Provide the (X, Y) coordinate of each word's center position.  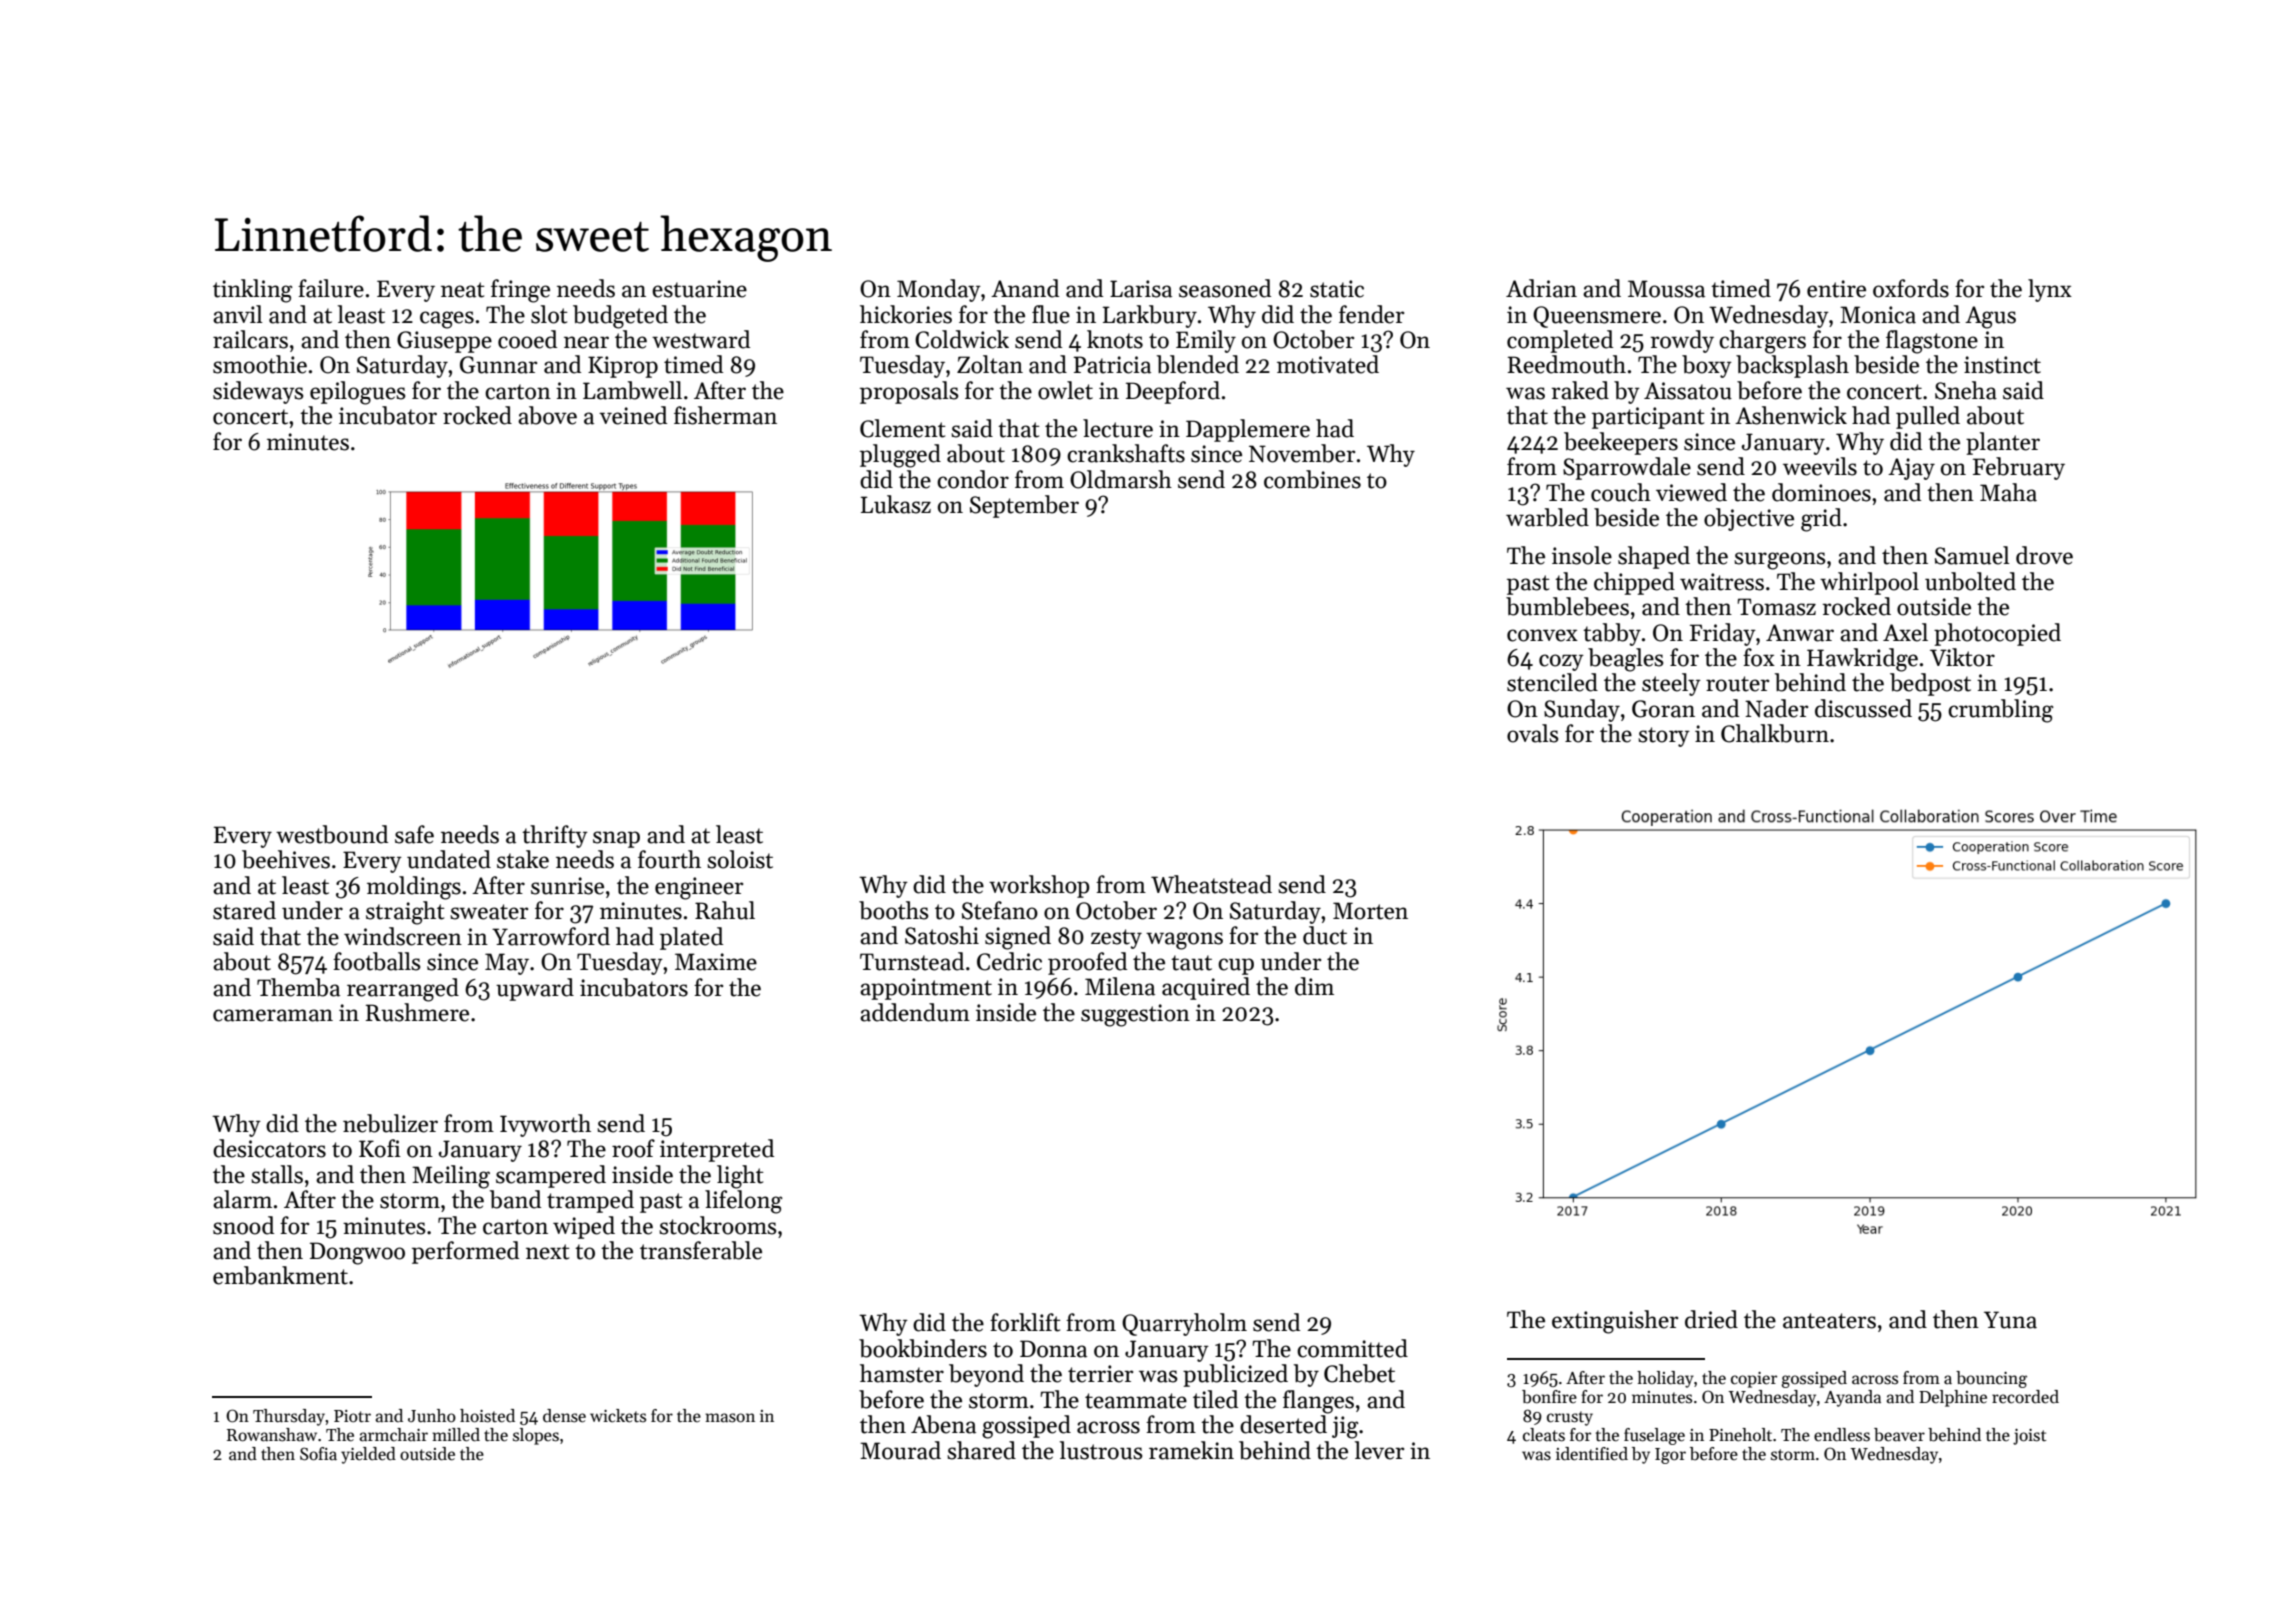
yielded (368, 1455)
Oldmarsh (1121, 479)
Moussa (1666, 289)
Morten (1370, 911)
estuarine (699, 289)
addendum (915, 1012)
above (547, 415)
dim (1314, 986)
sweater (489, 912)
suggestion (1135, 1015)
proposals (909, 392)
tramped (590, 1201)
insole (1582, 555)
